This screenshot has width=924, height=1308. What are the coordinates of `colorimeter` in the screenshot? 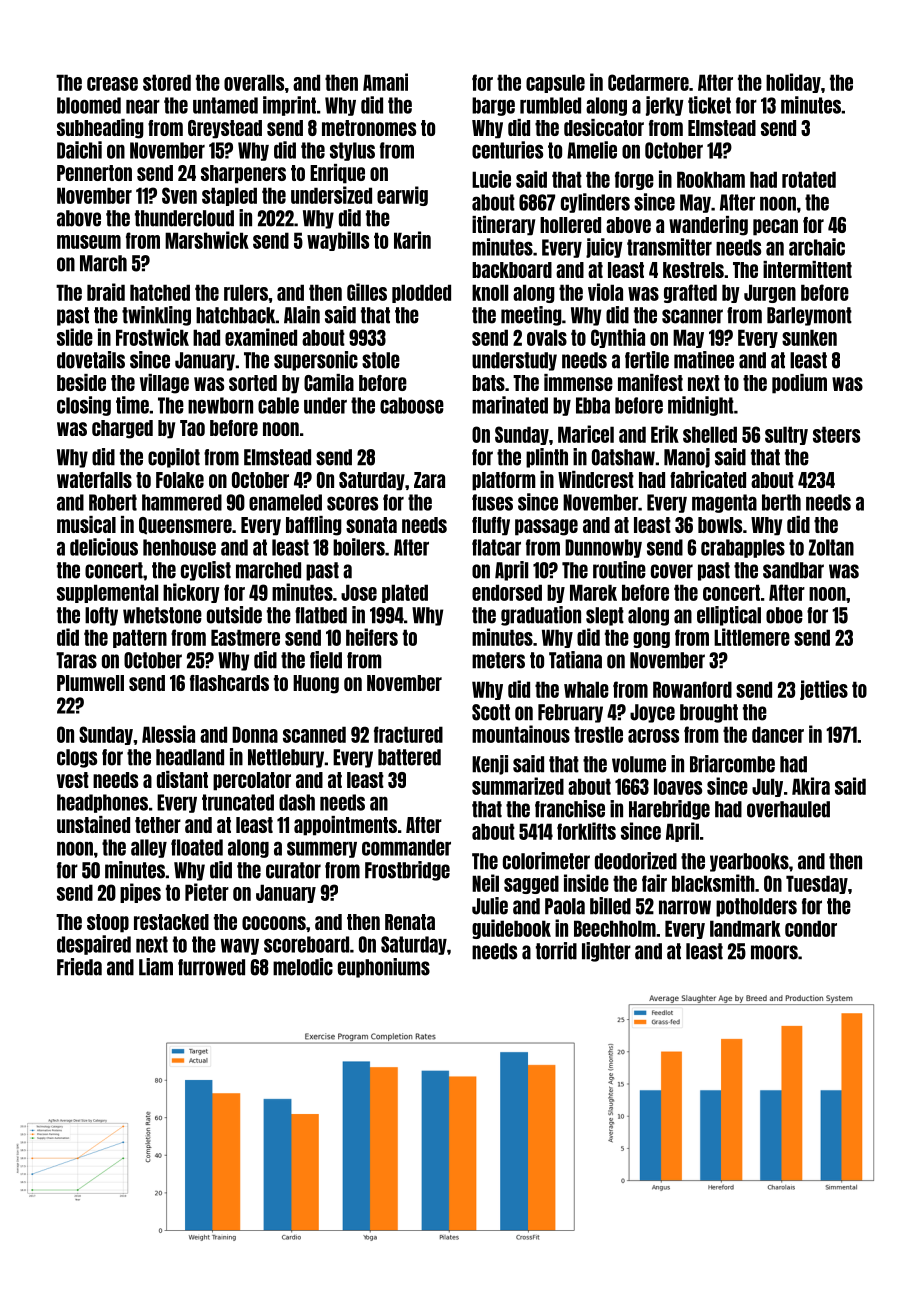 It's located at (546, 861).
